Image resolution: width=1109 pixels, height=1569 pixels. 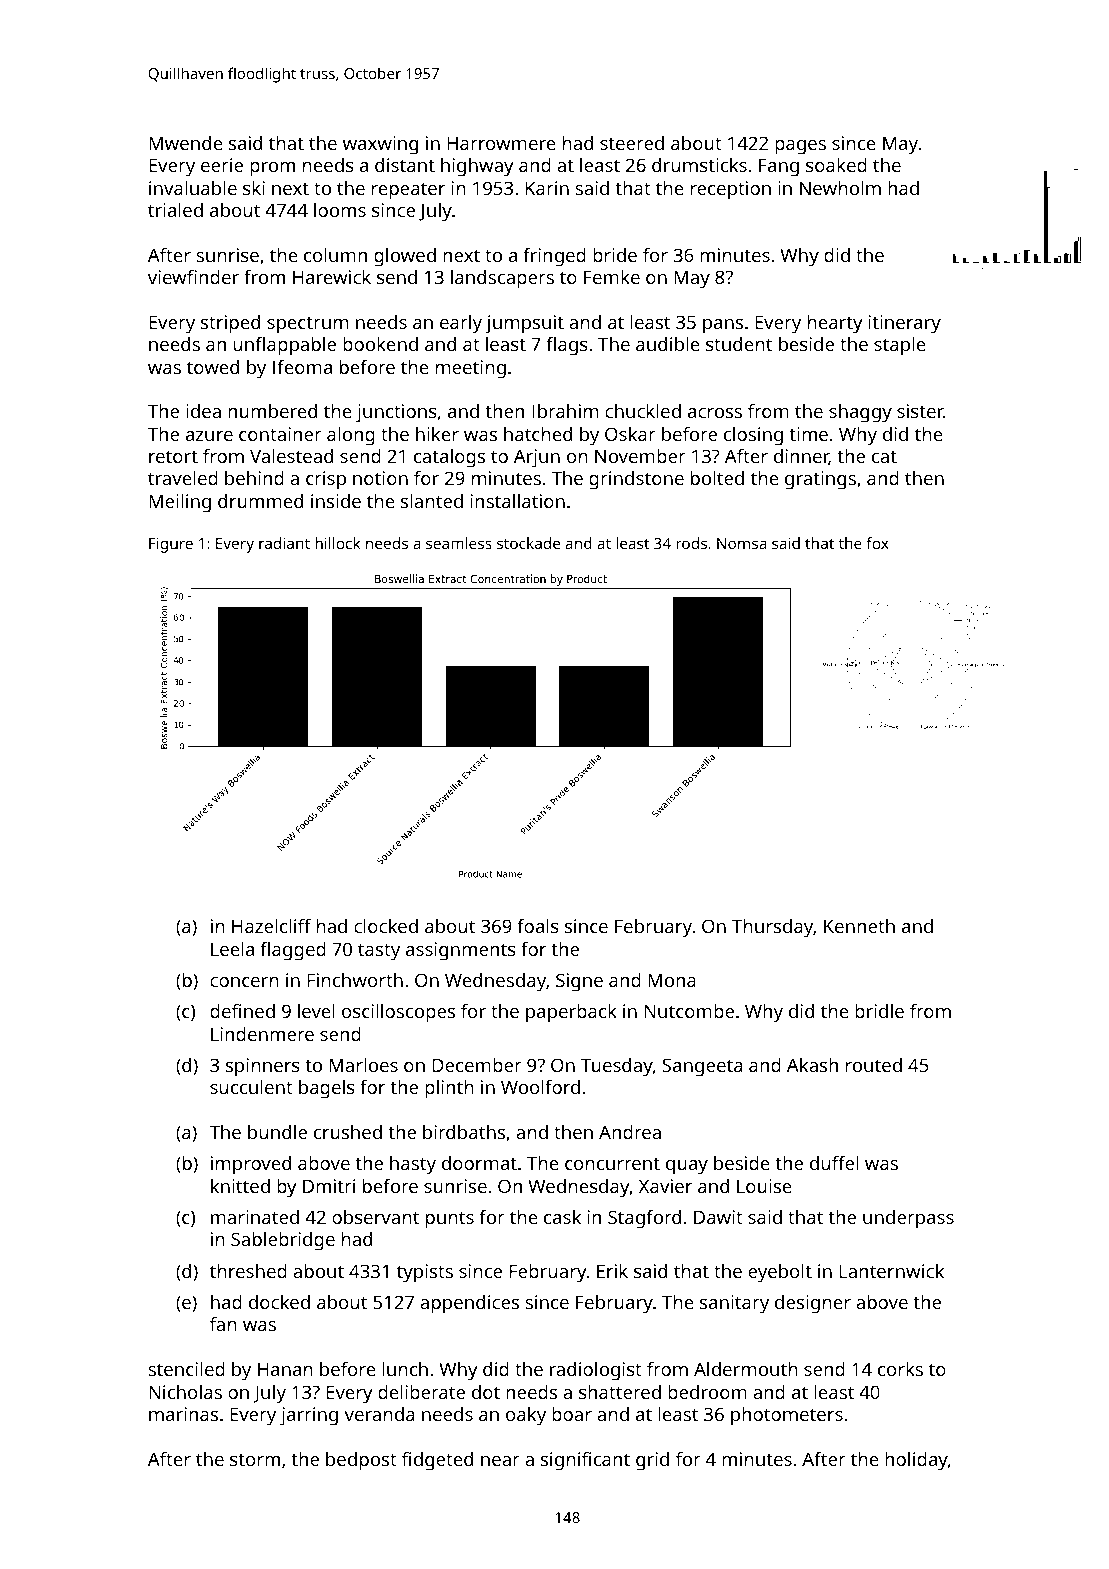 I want to click on hillock, so click(x=338, y=543).
